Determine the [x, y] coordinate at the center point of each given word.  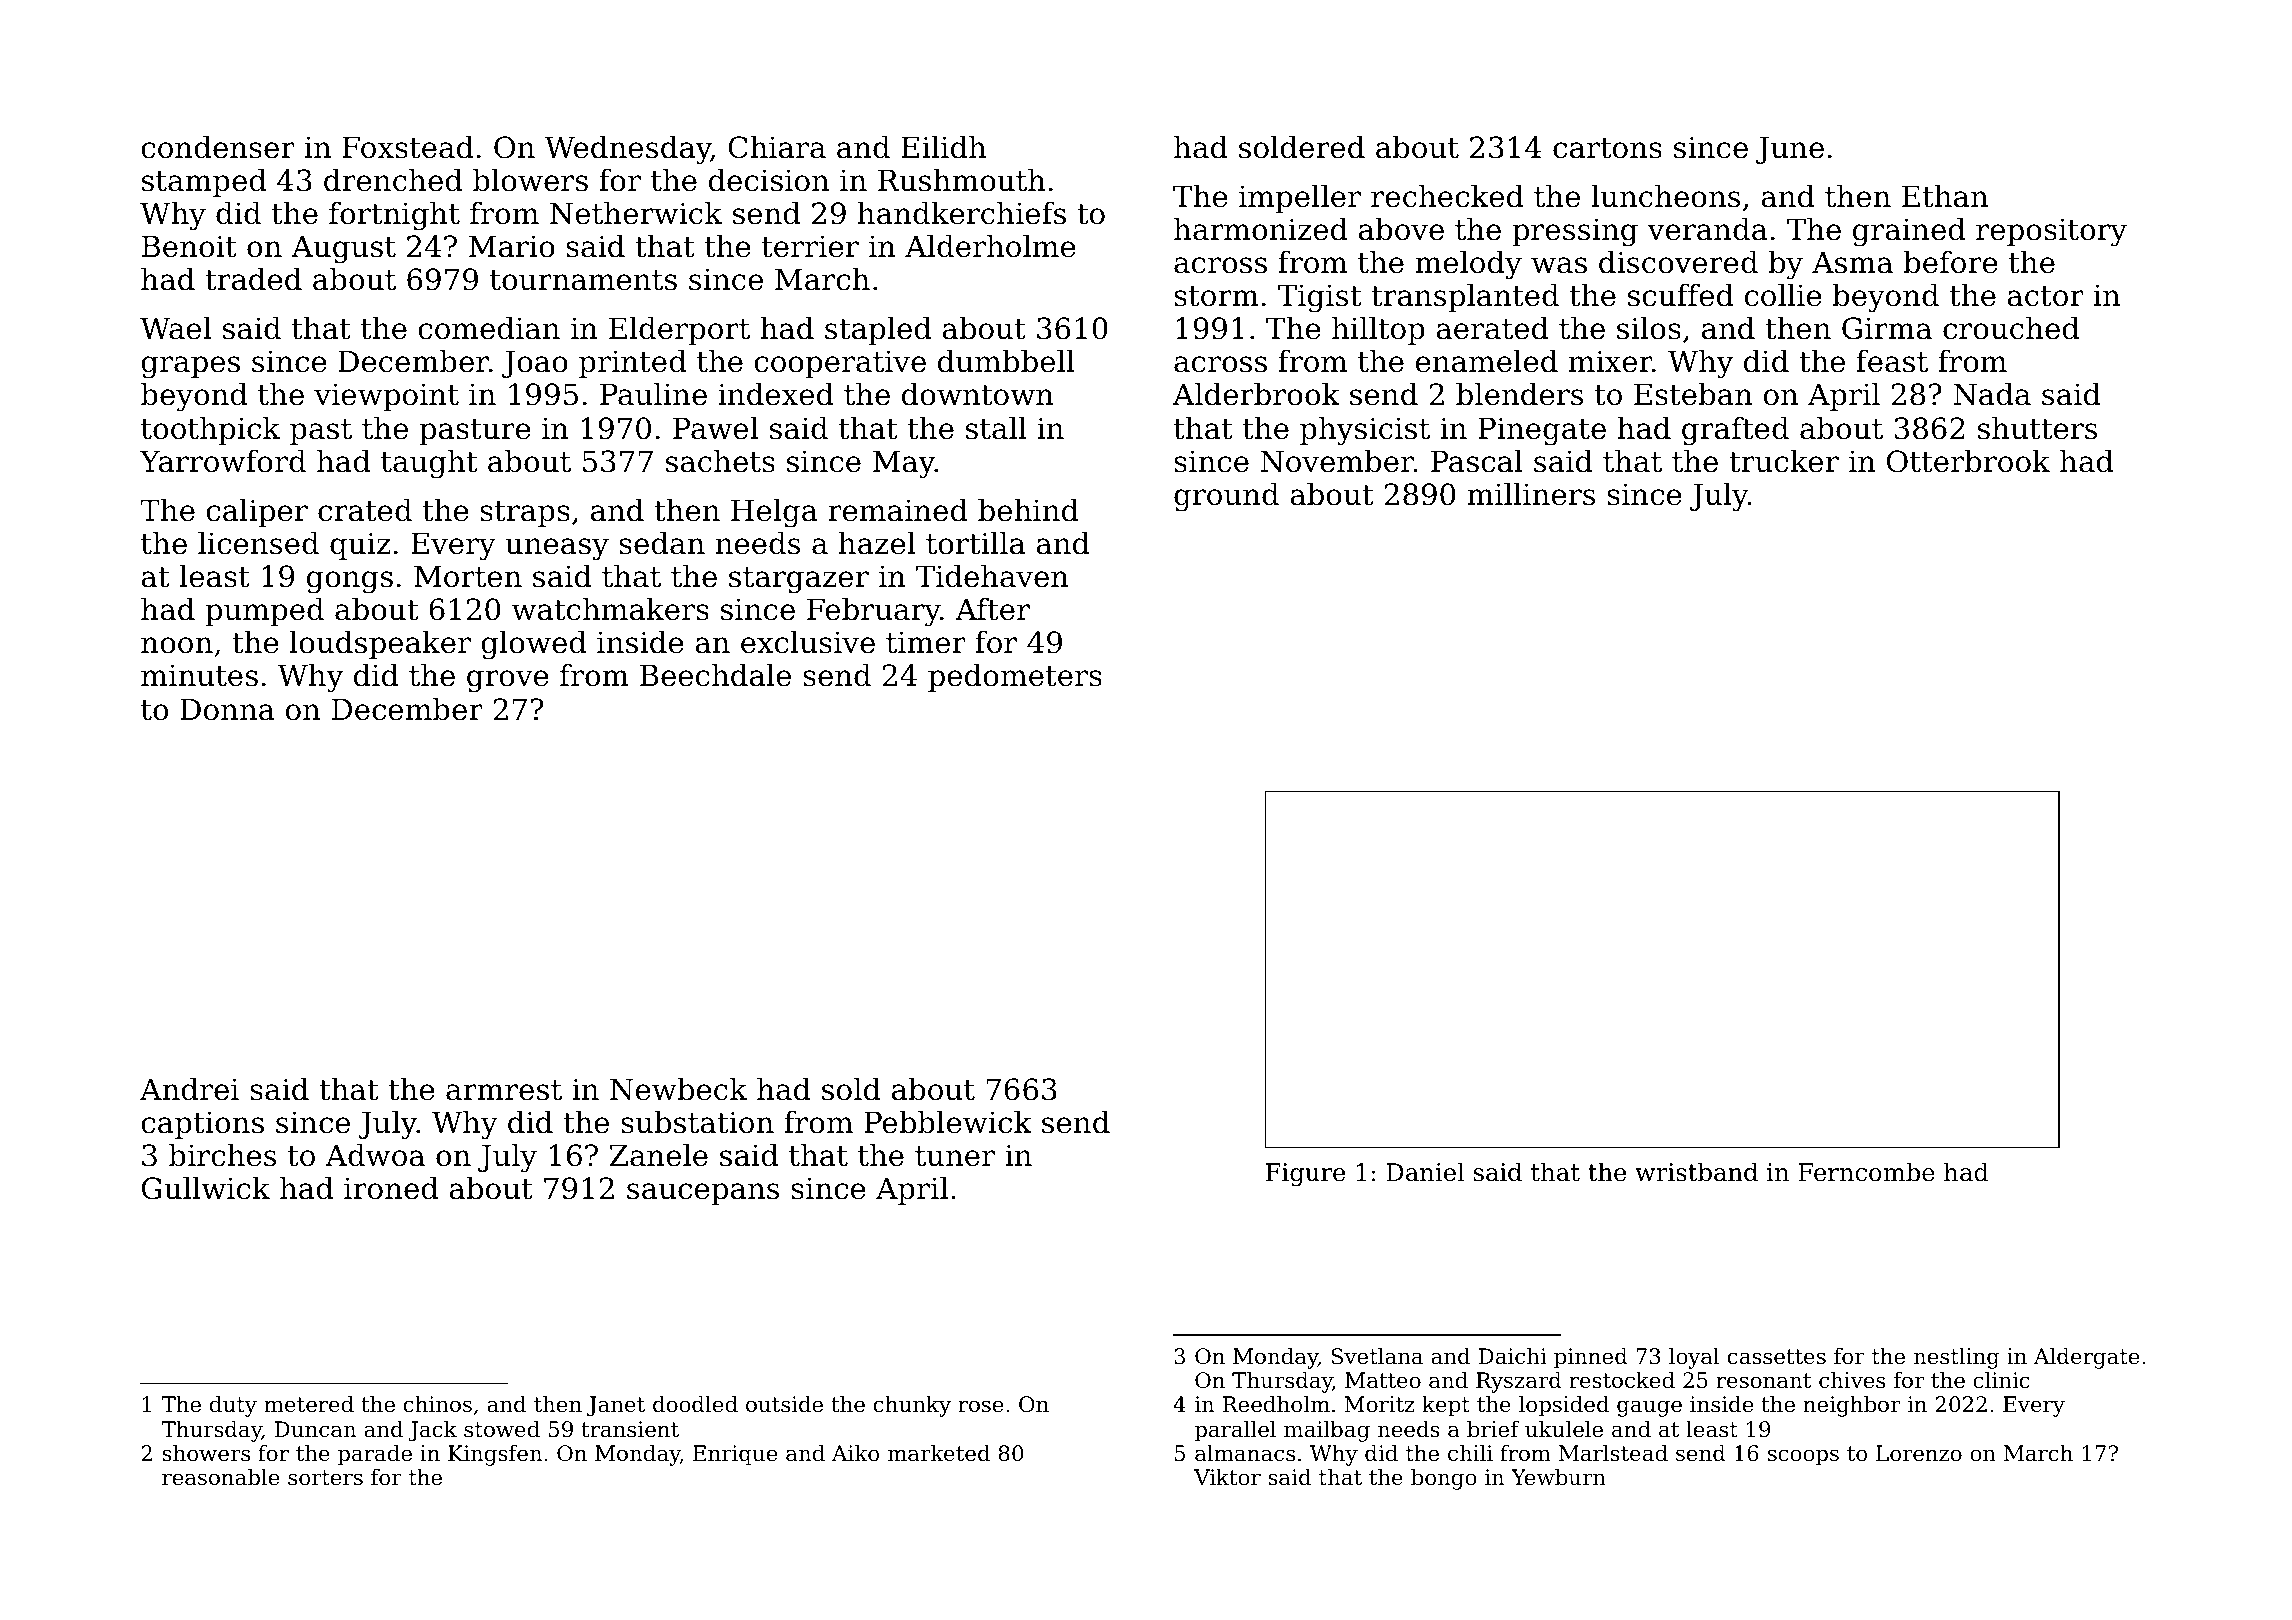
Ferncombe [1866, 1172]
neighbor [1851, 1406]
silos [1649, 328]
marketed [939, 1453]
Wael [175, 328]
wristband [1696, 1172]
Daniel [1425, 1172]
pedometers [1015, 678]
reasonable [220, 1477]
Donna [227, 709]
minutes [199, 675]
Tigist [1319, 298]
